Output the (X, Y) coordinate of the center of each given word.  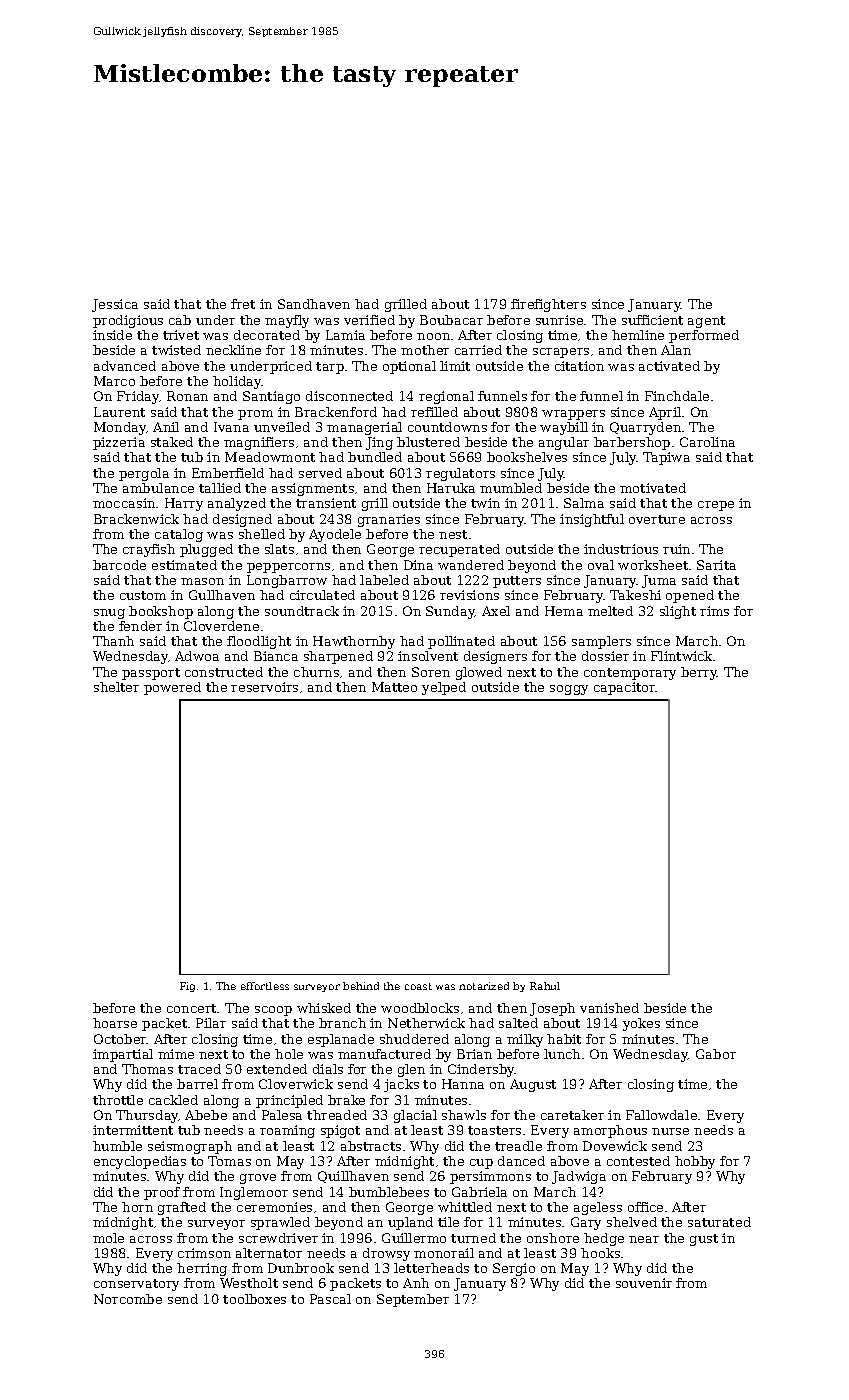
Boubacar (451, 320)
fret (243, 304)
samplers (601, 642)
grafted (182, 1208)
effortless (265, 986)
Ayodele (335, 535)
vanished (609, 1008)
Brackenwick (136, 519)
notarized (484, 986)
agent (706, 322)
